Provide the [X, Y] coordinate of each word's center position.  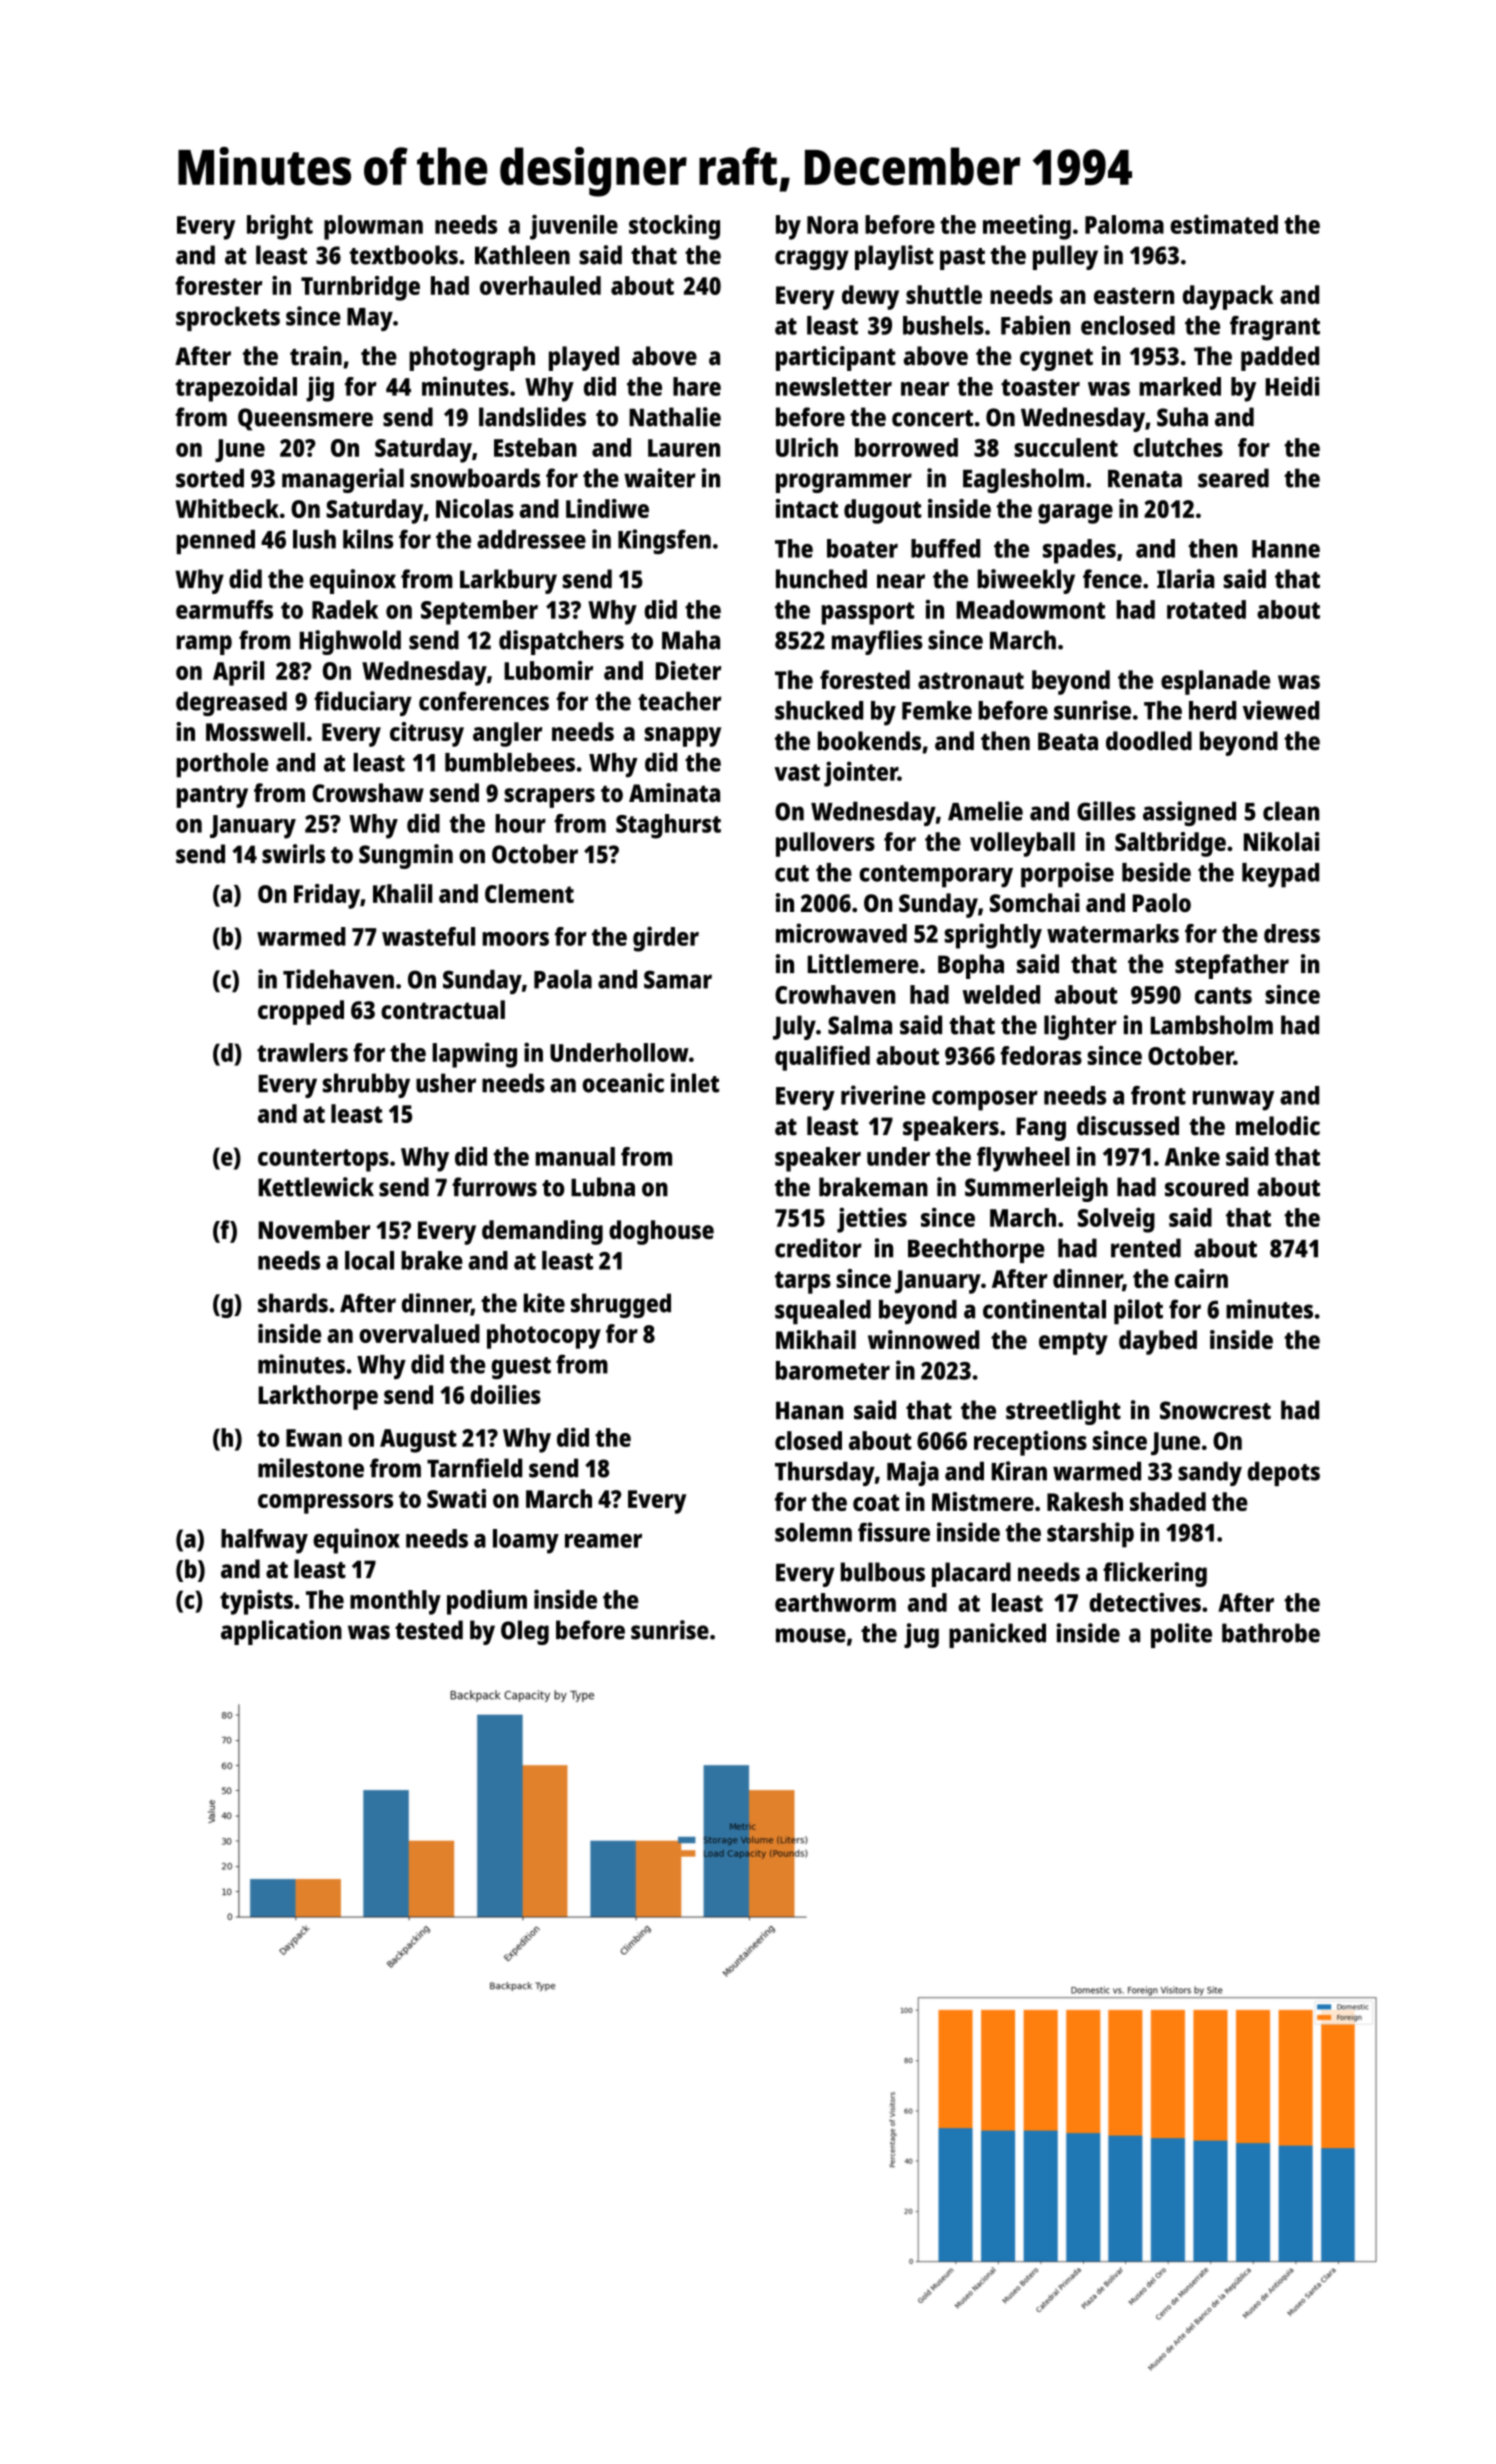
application [281, 1632]
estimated [1224, 224]
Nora [832, 225]
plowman [373, 227]
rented [1146, 1248]
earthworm [835, 1602]
